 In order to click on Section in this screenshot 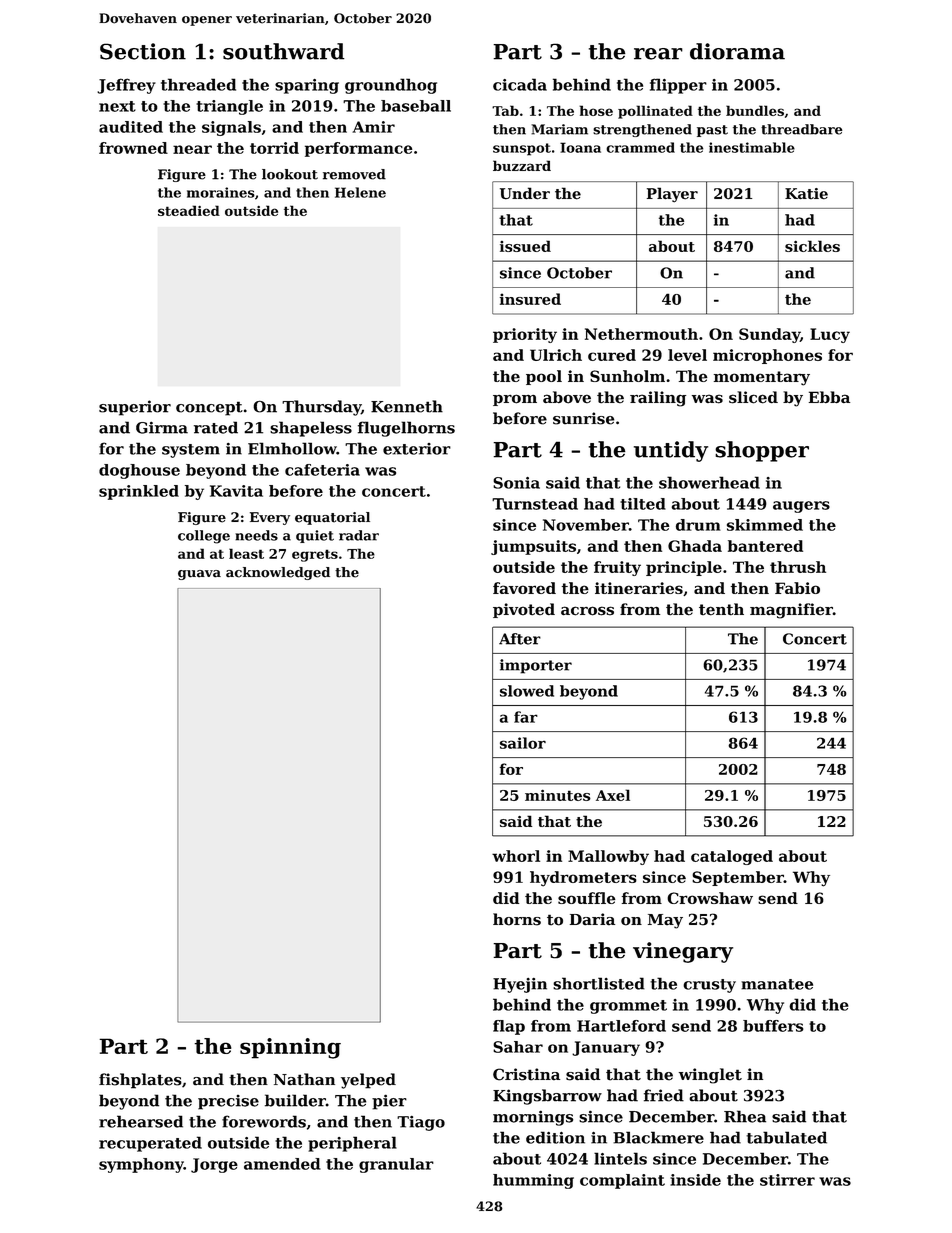, I will do `click(143, 51)`.
